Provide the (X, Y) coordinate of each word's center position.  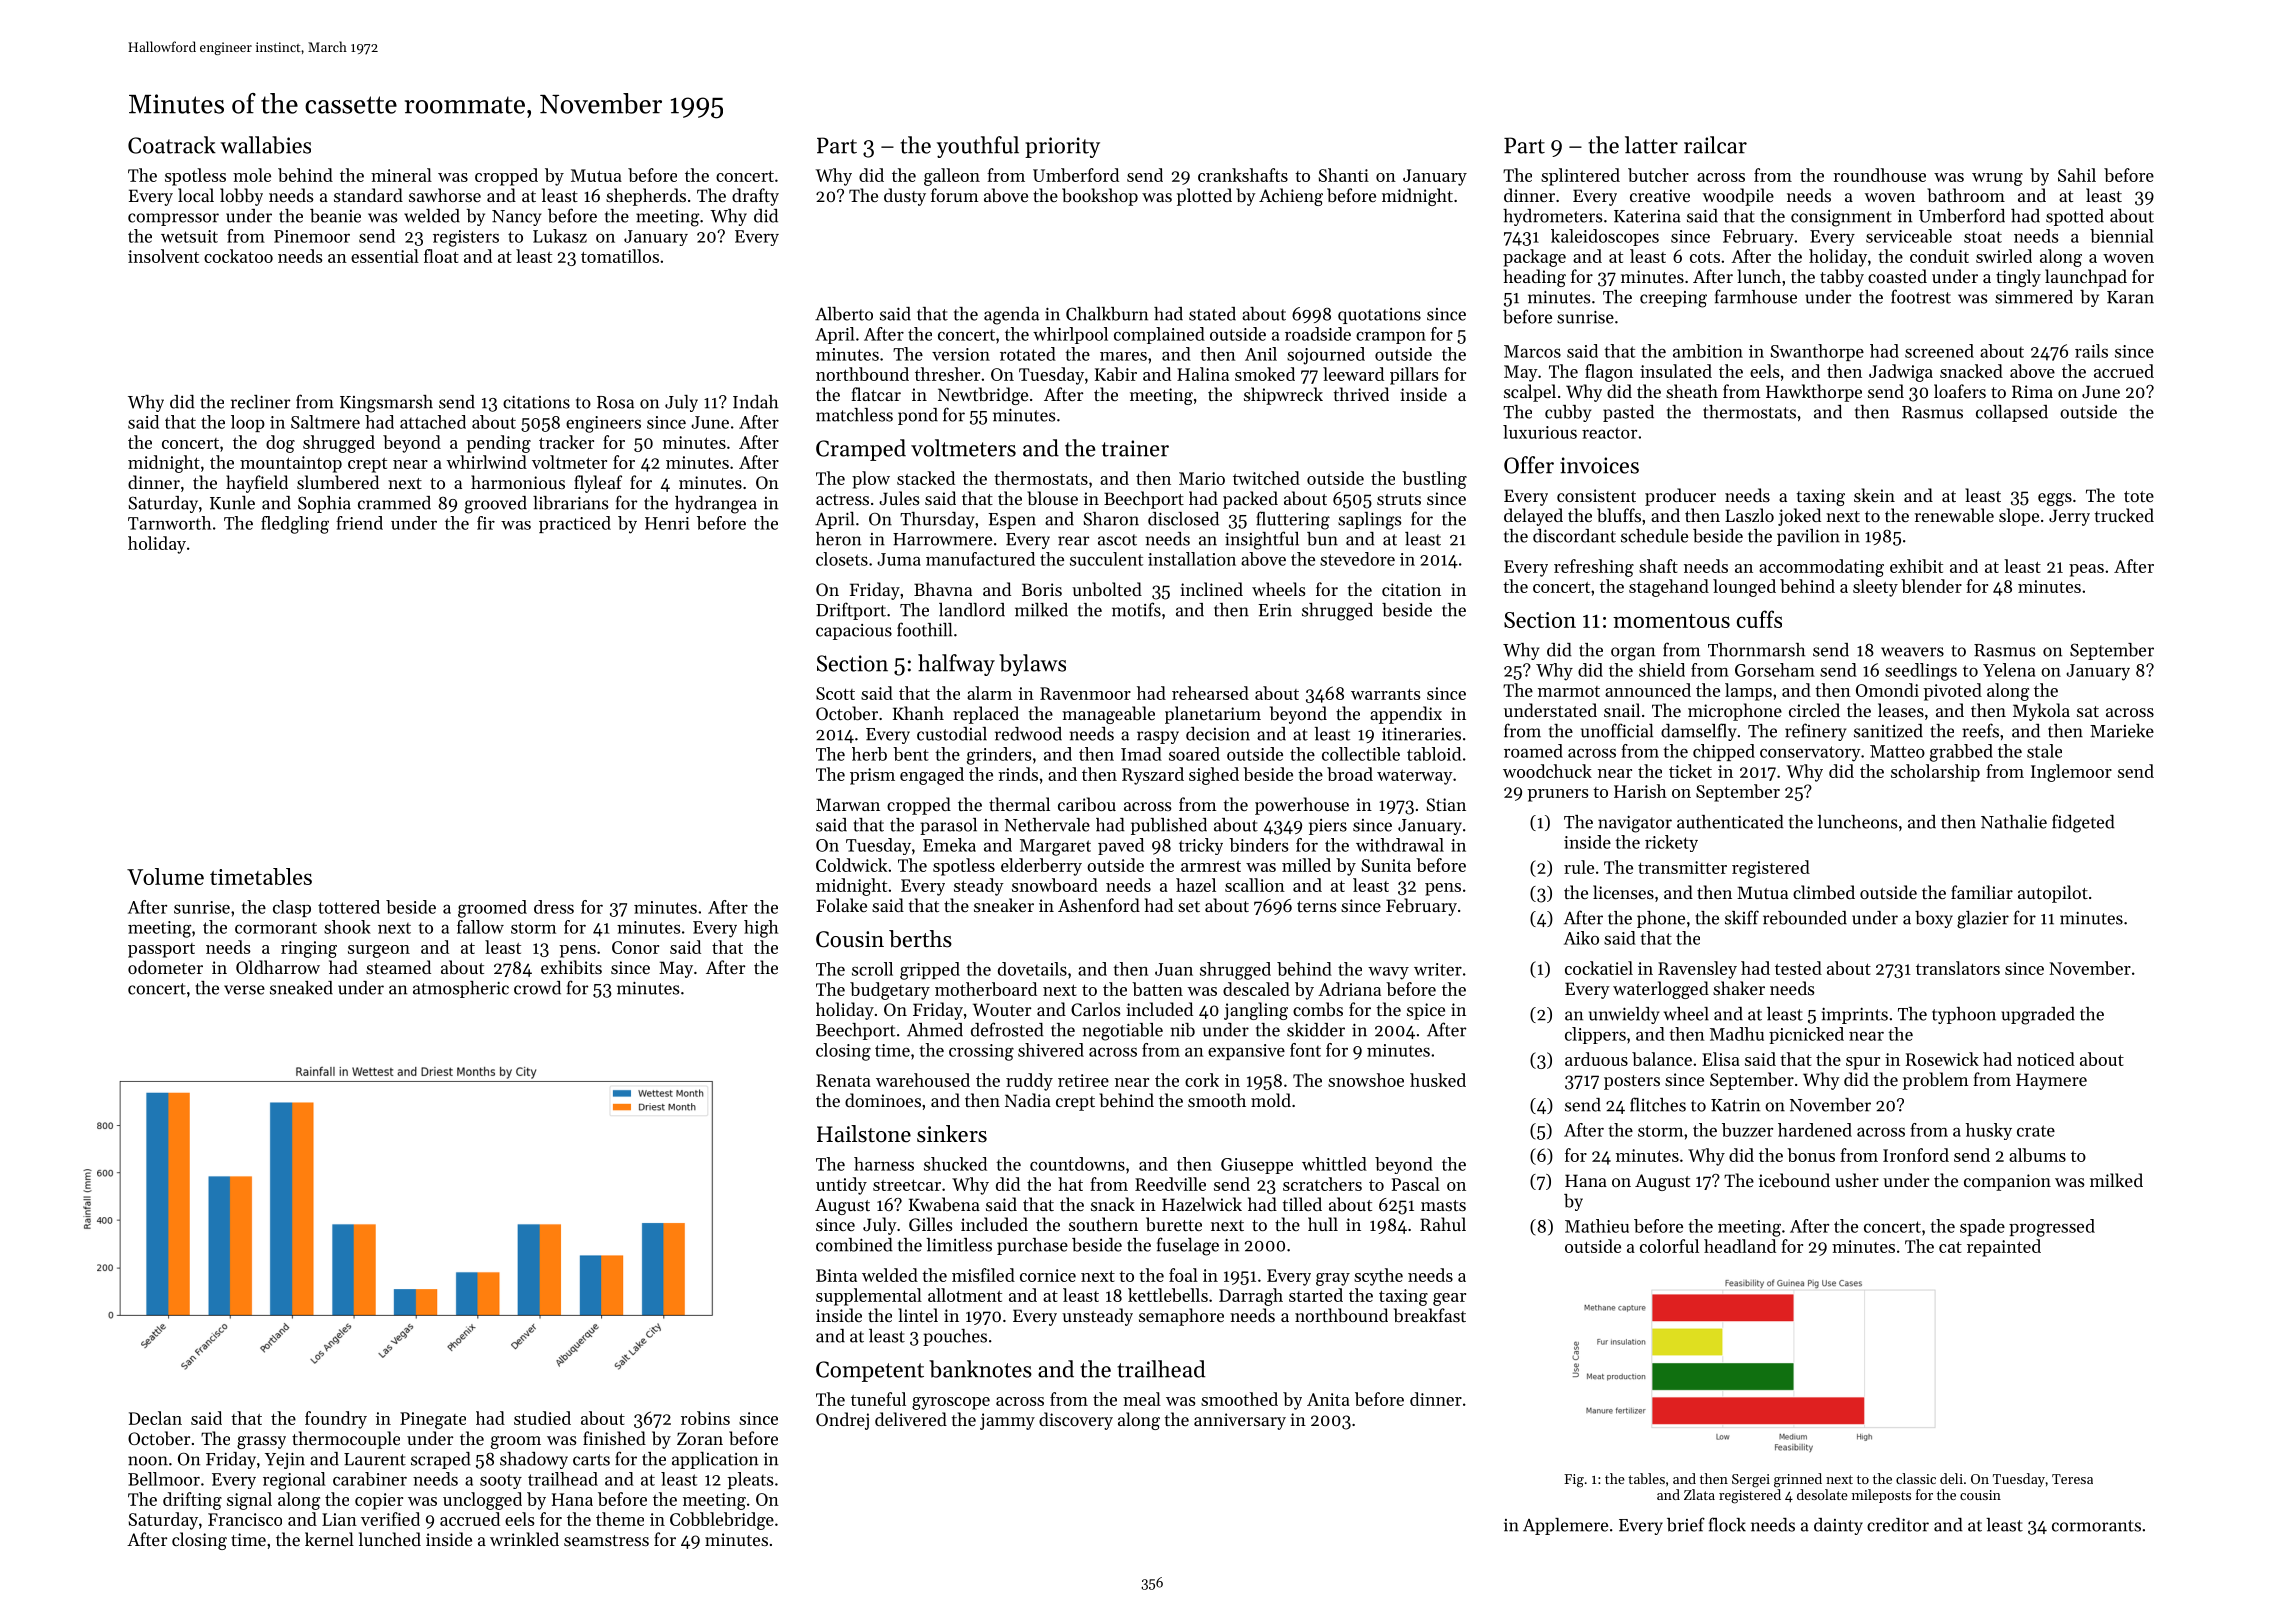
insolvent (163, 256)
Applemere (1565, 1526)
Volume (165, 876)
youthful (978, 147)
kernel (329, 1539)
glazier (1983, 920)
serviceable (1909, 236)
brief (1686, 1524)
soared (1194, 754)
